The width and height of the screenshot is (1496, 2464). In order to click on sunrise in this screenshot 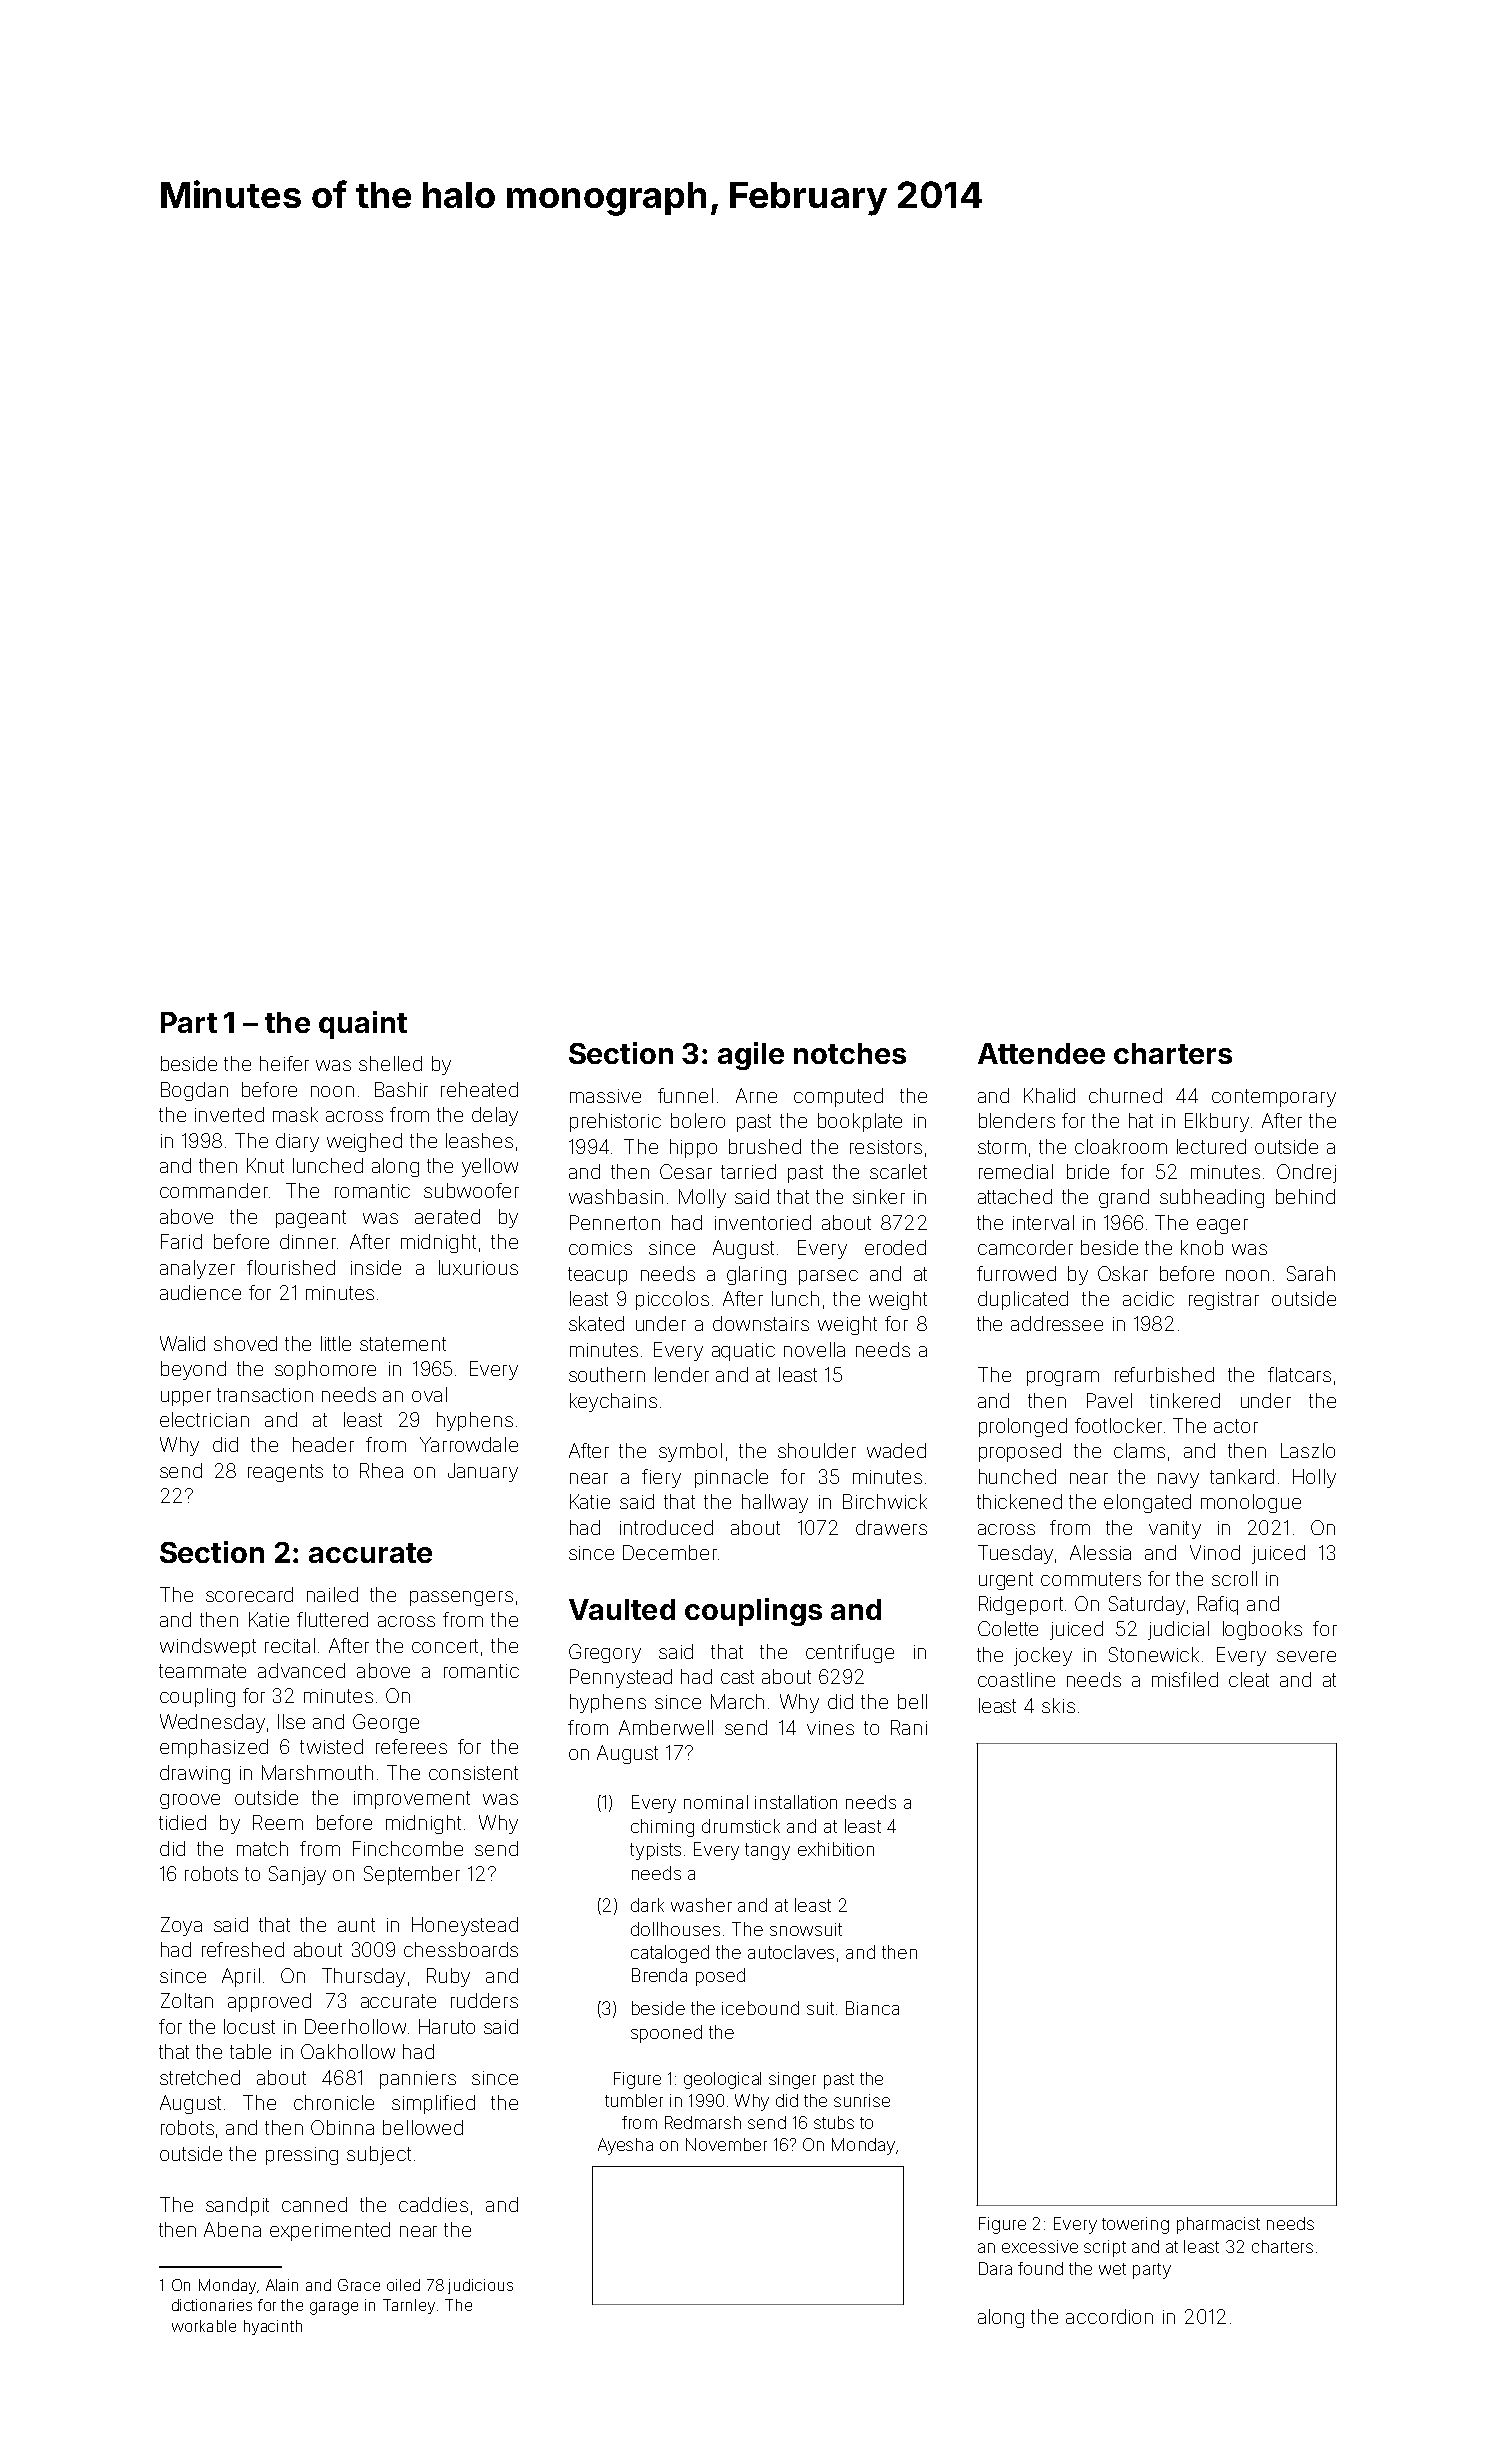, I will do `click(862, 2100)`.
